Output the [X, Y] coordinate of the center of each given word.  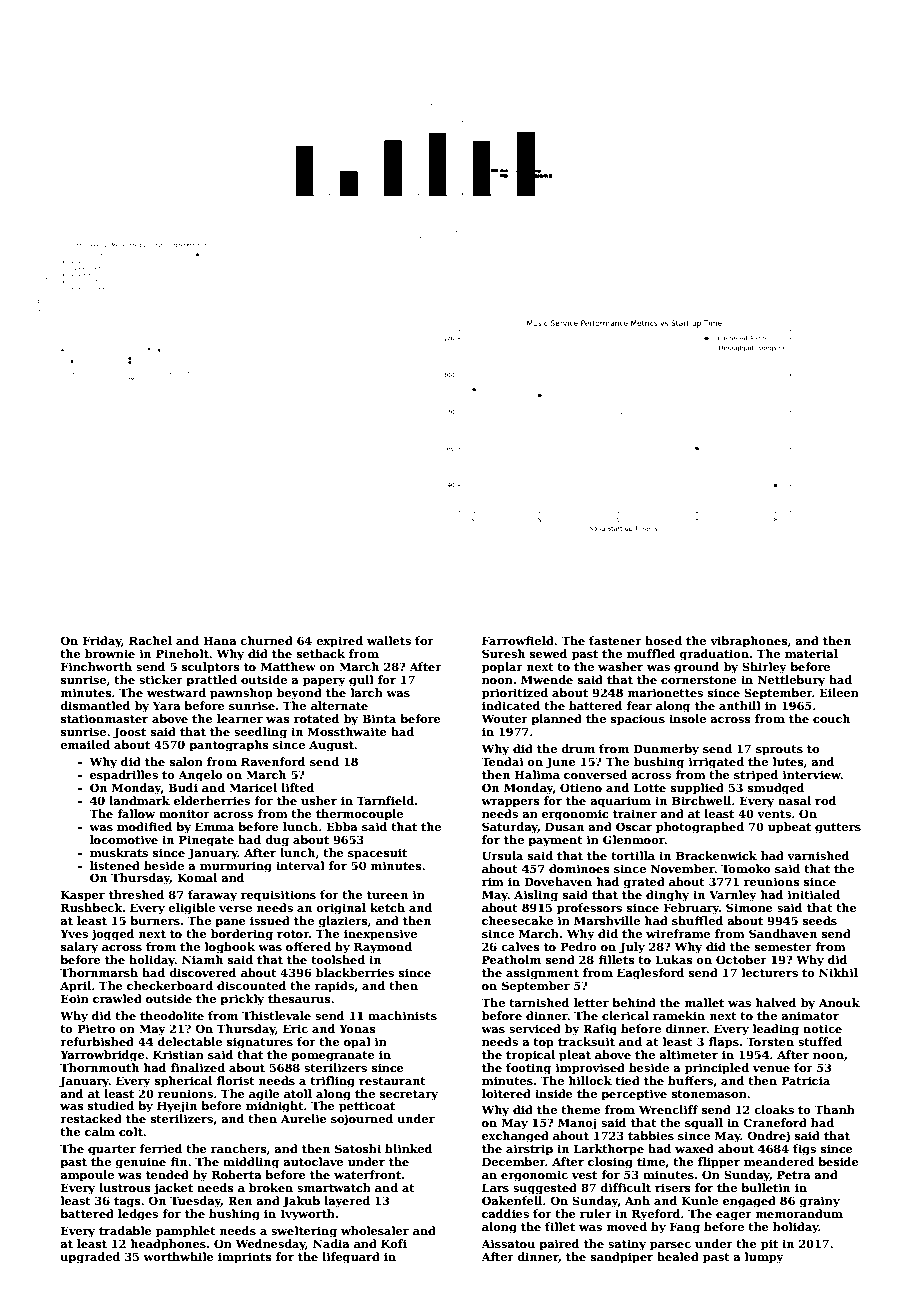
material [811, 653]
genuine [140, 1163]
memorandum [799, 1213]
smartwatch [334, 1187]
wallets [389, 640]
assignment [542, 974]
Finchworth [96, 666]
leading [776, 1030]
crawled [117, 998]
